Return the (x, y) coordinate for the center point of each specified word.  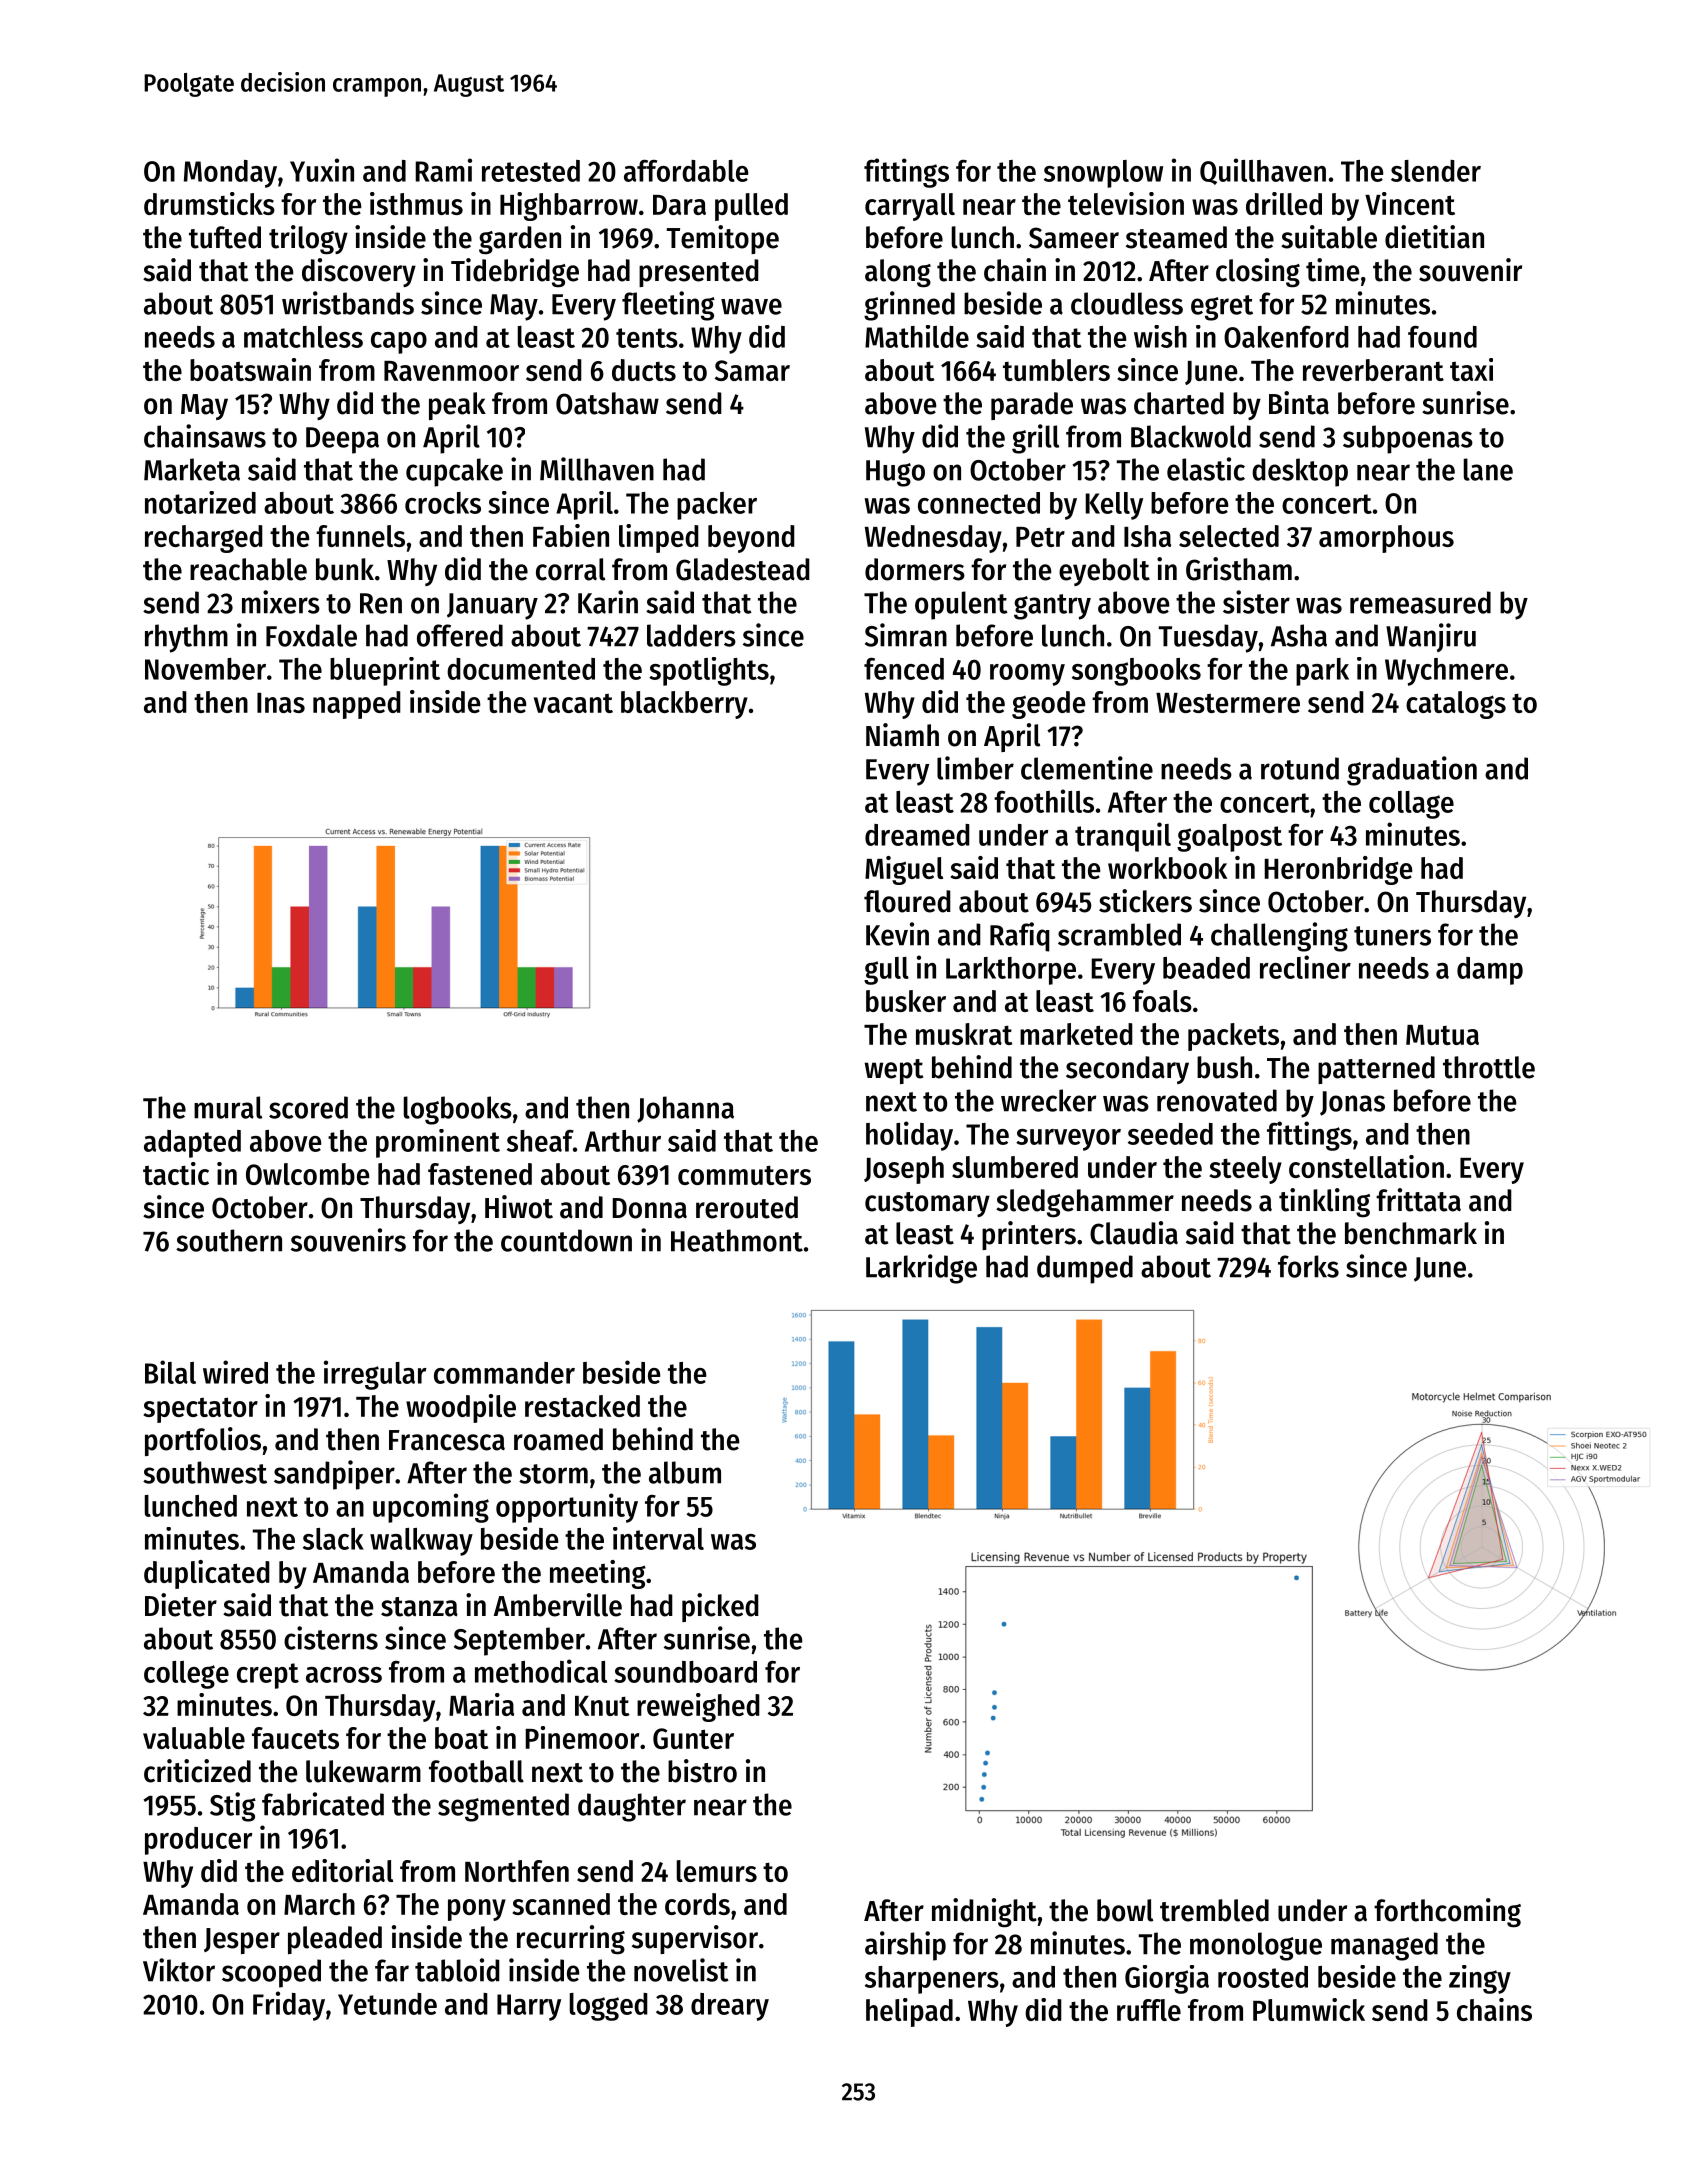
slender (1436, 171)
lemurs (717, 1871)
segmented (503, 1807)
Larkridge (921, 1269)
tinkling (1324, 1202)
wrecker (1048, 1100)
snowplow (1103, 174)
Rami (443, 170)
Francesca (447, 1440)
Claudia (1134, 1233)
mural (228, 1107)
